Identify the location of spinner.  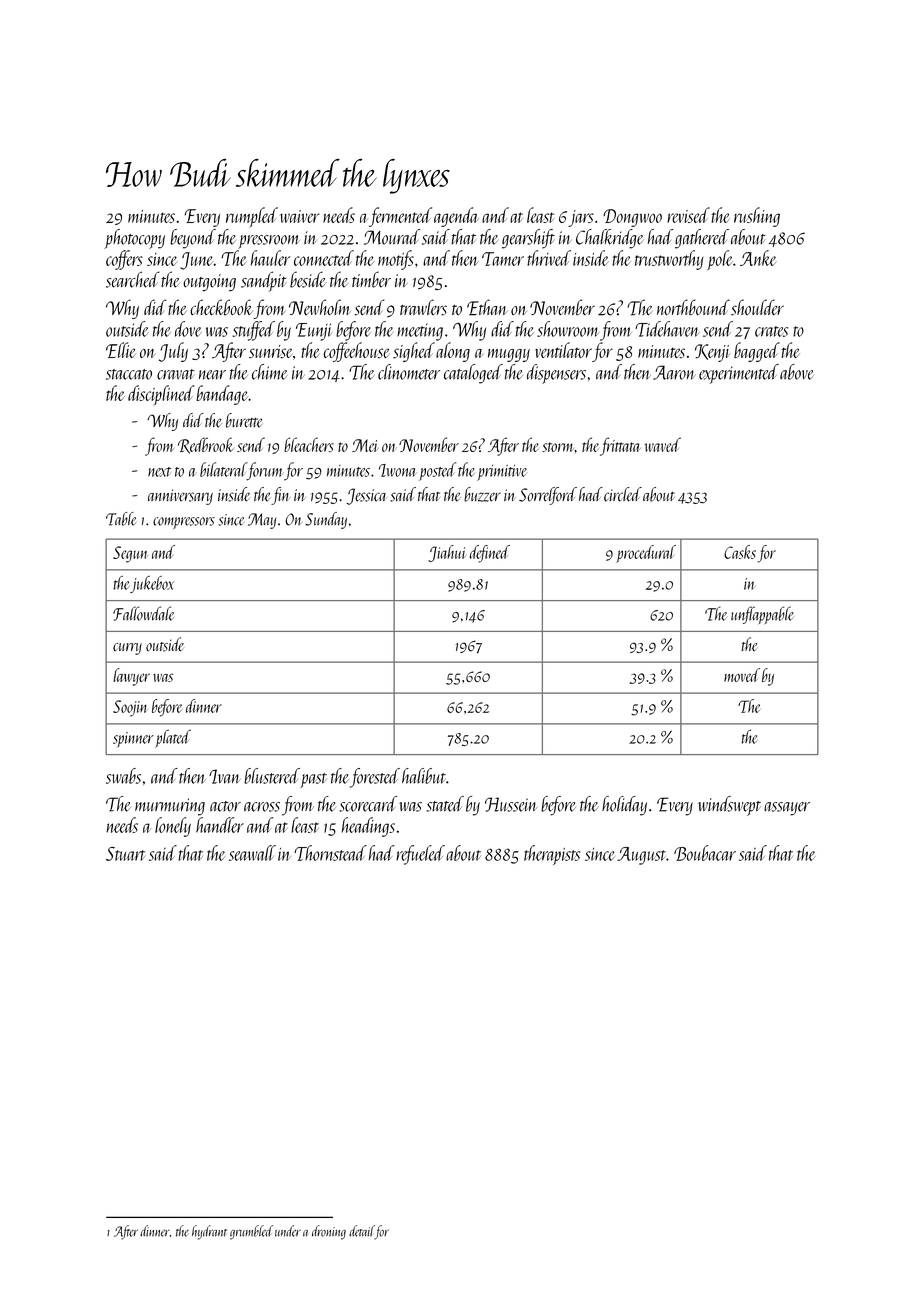
(133, 739).
